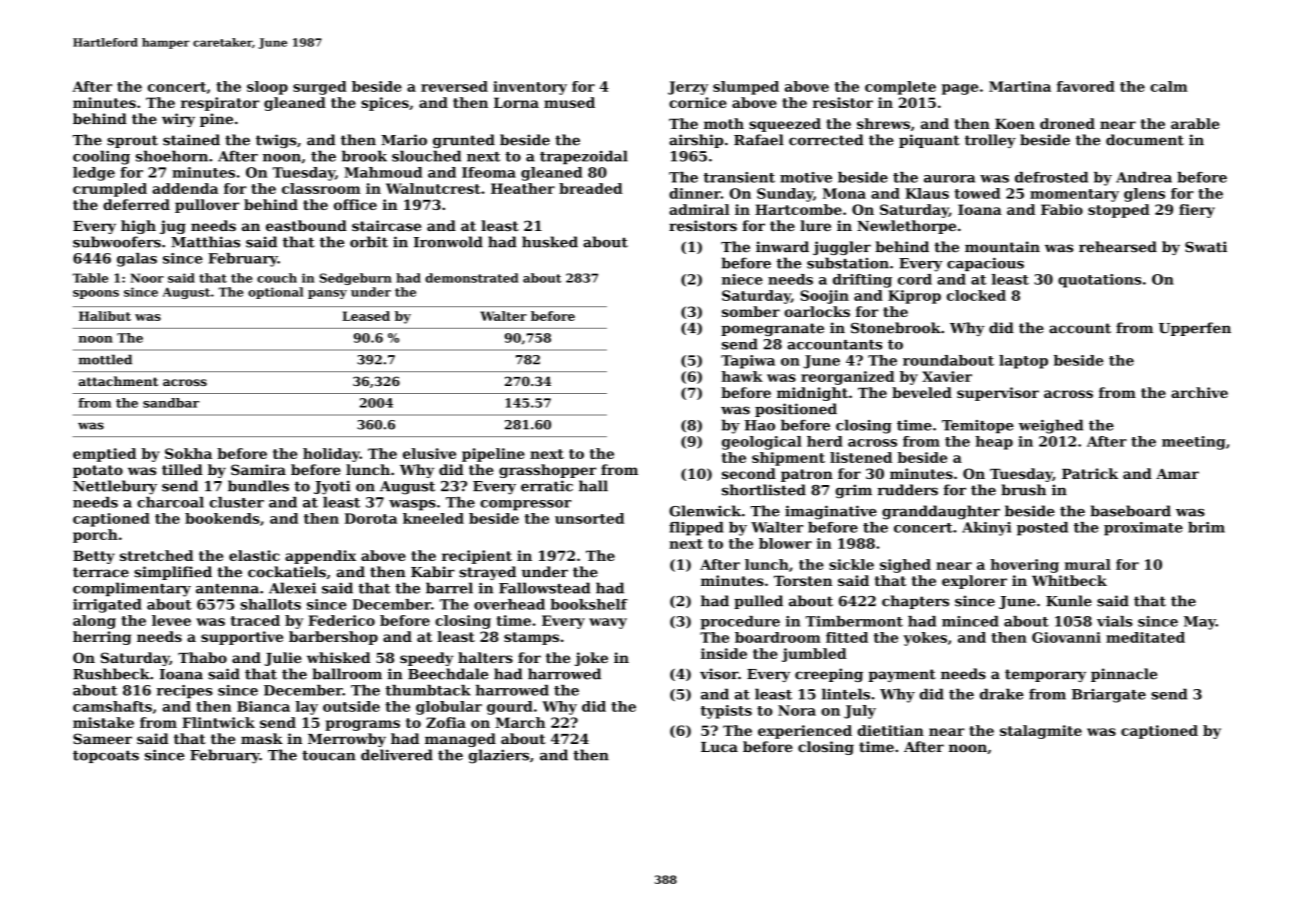 This screenshot has height=924, width=1308. Describe the element at coordinates (688, 88) in the screenshot. I see `Jerzy` at that location.
